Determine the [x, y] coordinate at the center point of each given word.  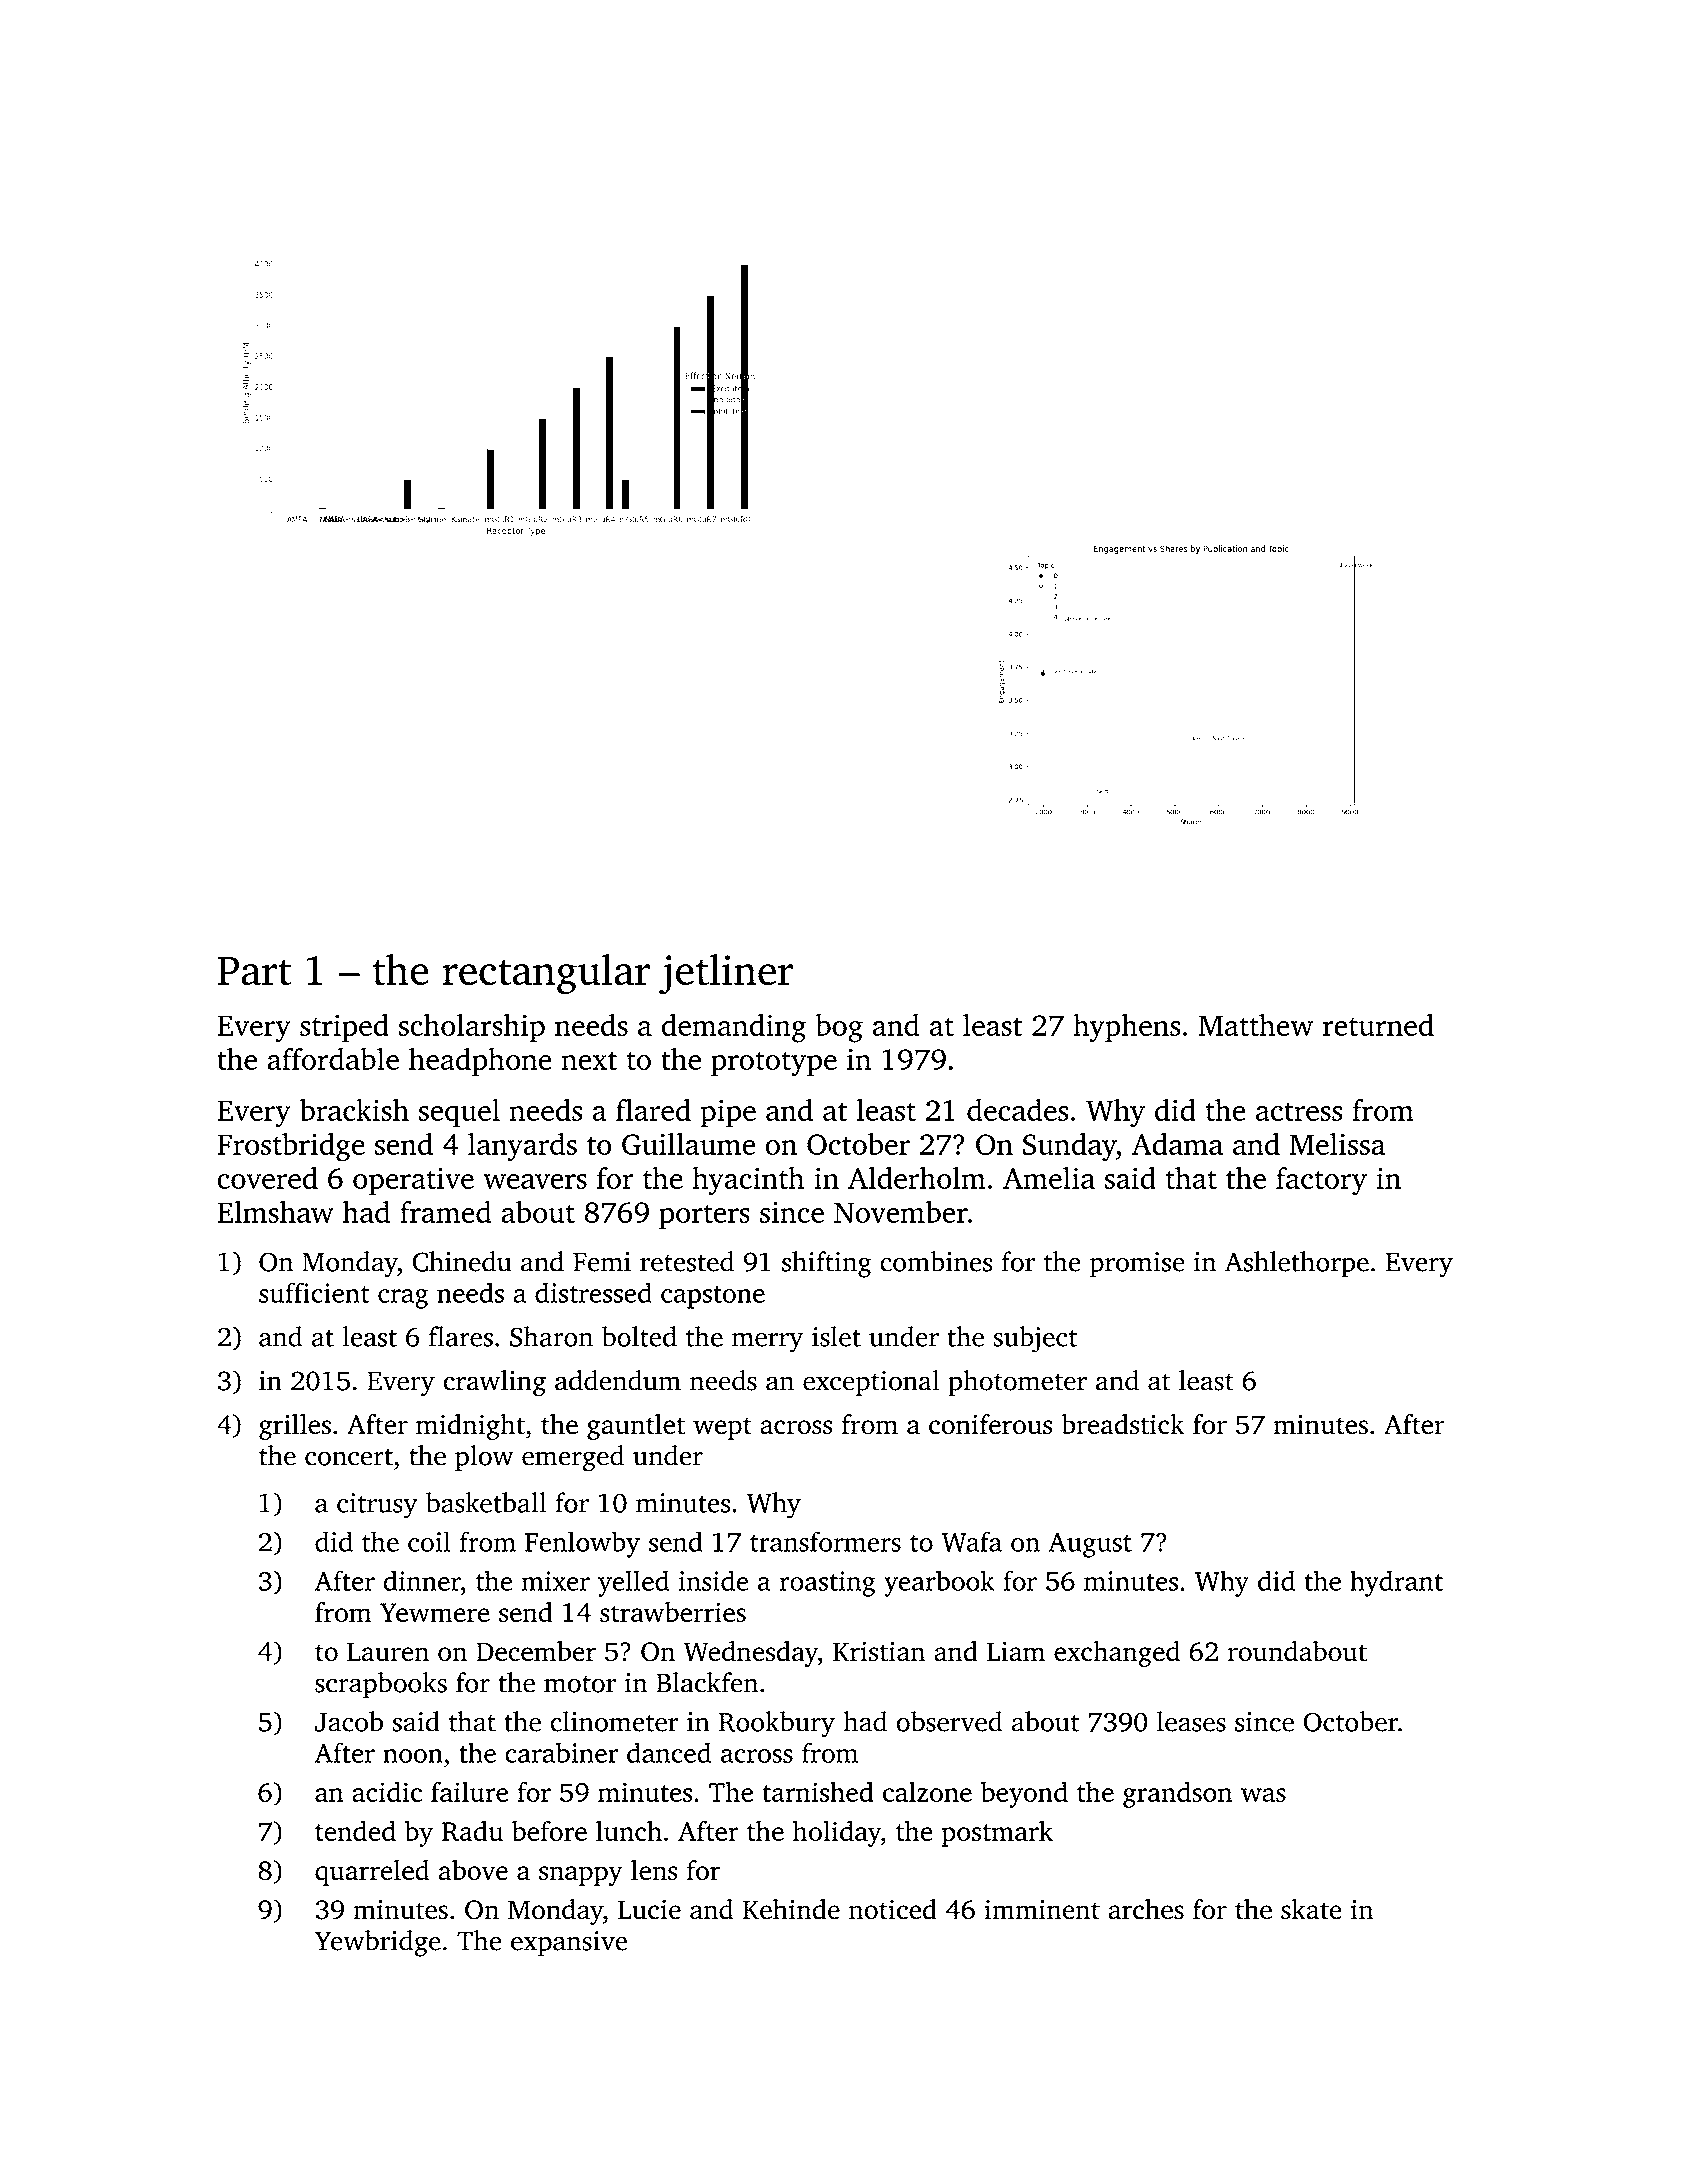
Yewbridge [378, 1943]
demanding [733, 1028]
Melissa [1337, 1143]
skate [1311, 1909]
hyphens [1127, 1028]
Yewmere [435, 1612]
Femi [602, 1262]
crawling [494, 1383]
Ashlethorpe [1297, 1264]
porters [704, 1216]
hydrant [1396, 1583]
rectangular [546, 974]
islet [836, 1336]
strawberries [673, 1612]
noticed [893, 1909]
